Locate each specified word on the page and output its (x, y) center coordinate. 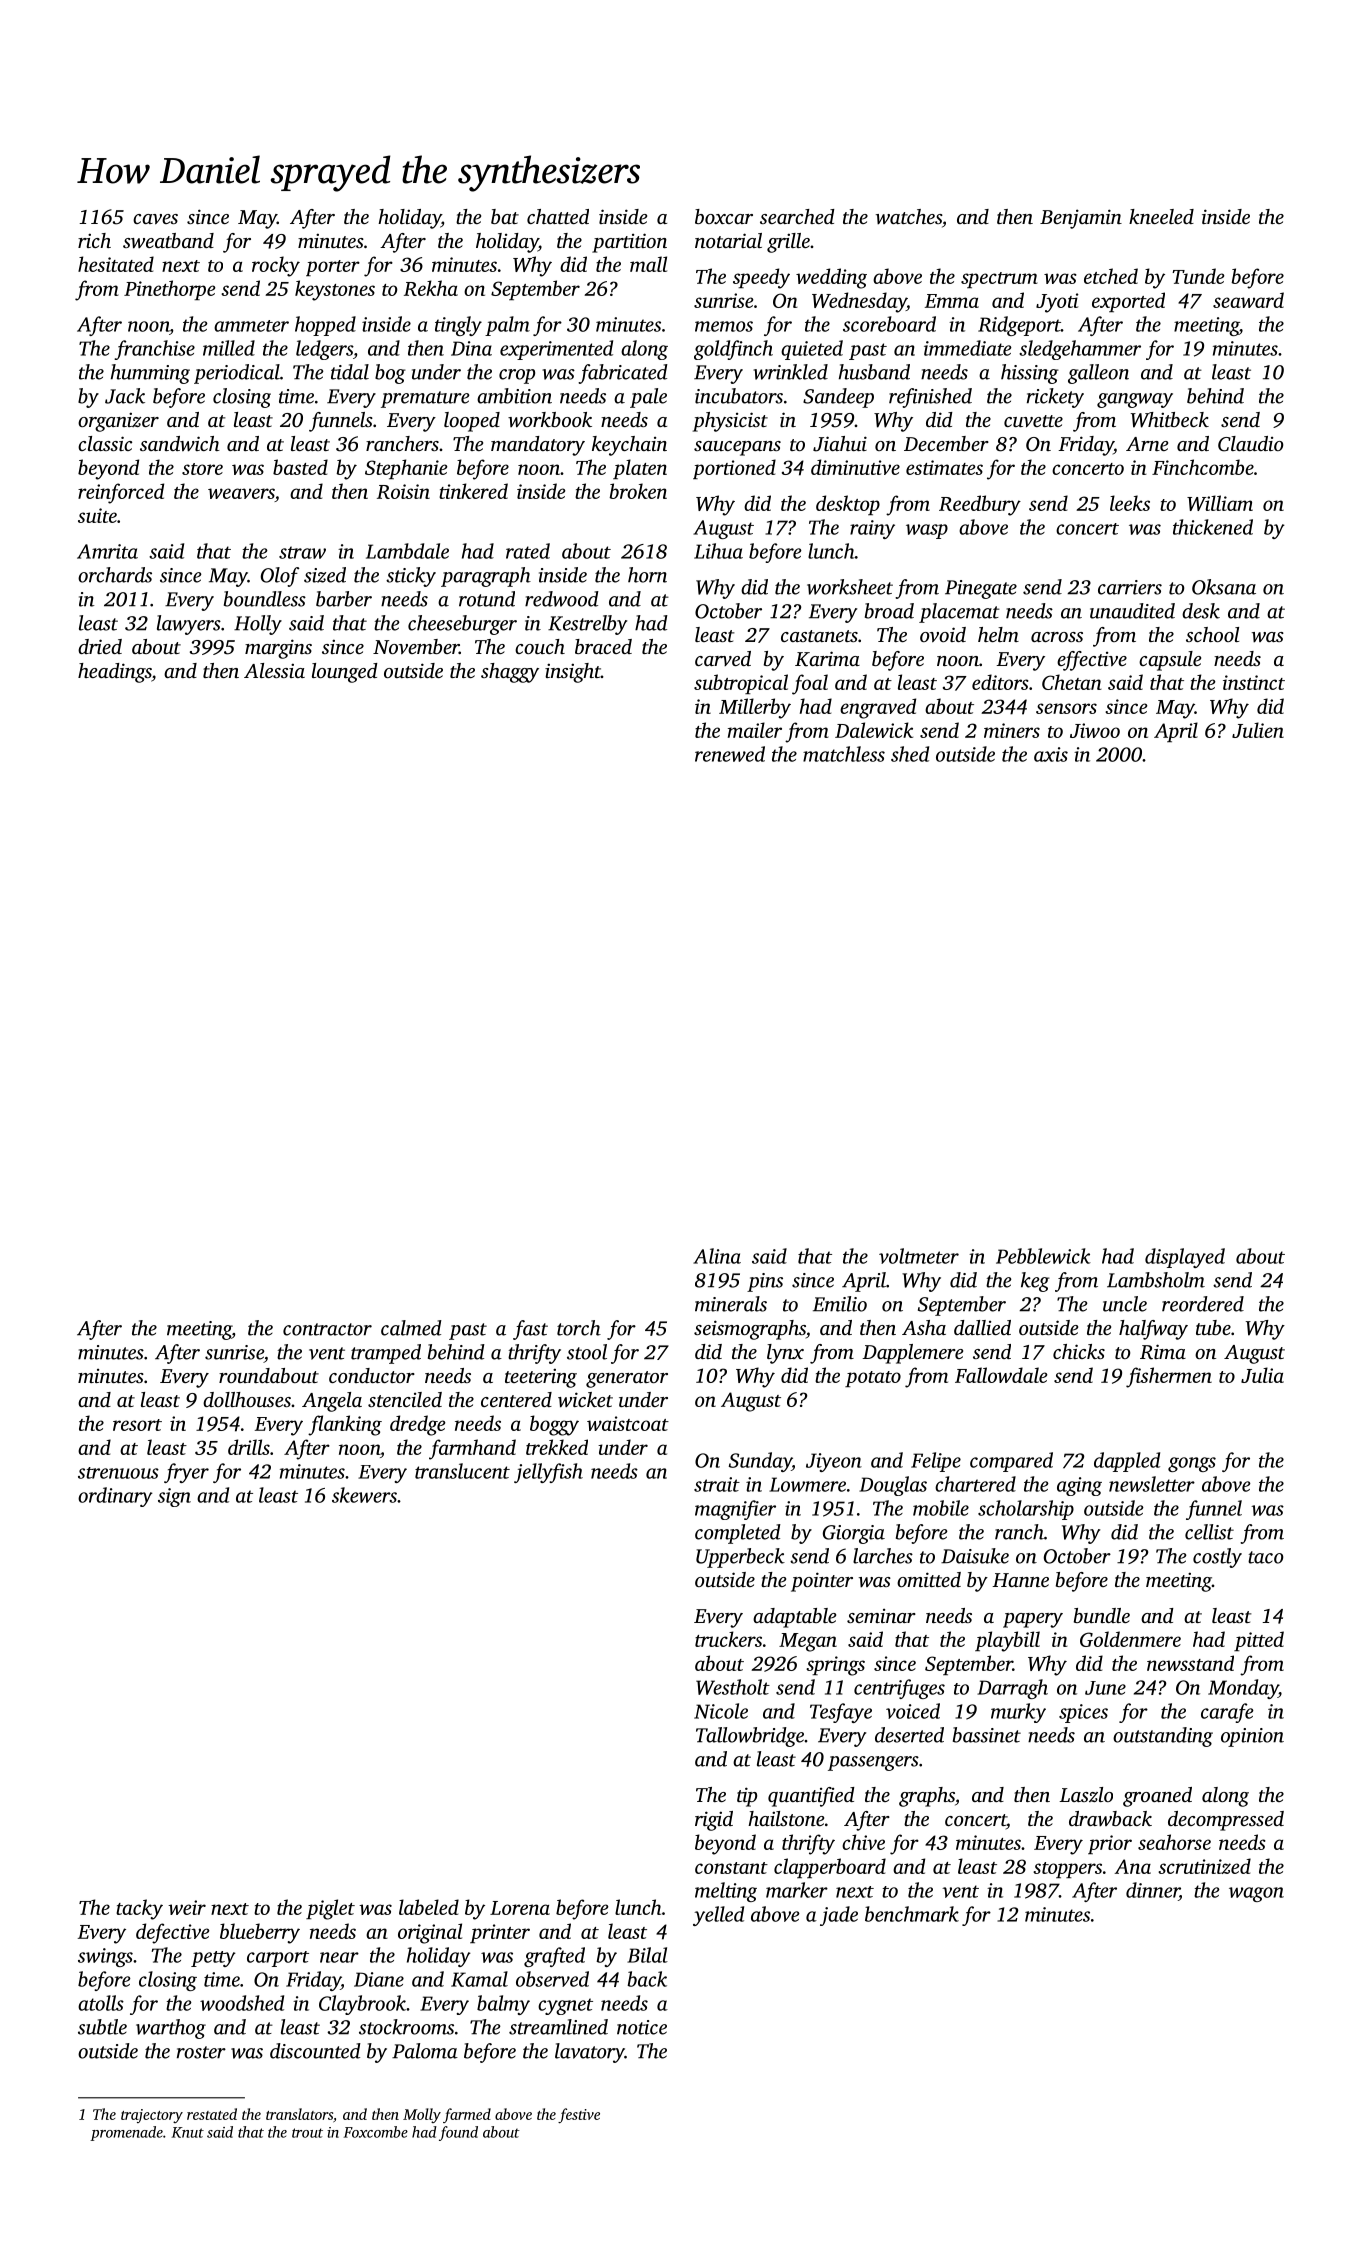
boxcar (724, 216)
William (1220, 503)
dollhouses (247, 1399)
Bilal (647, 1955)
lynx (785, 1354)
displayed (1185, 1258)
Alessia (274, 670)
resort (137, 1425)
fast (530, 1330)
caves (155, 219)
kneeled (1161, 216)
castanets (819, 636)
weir (187, 1907)
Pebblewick (1043, 1256)
